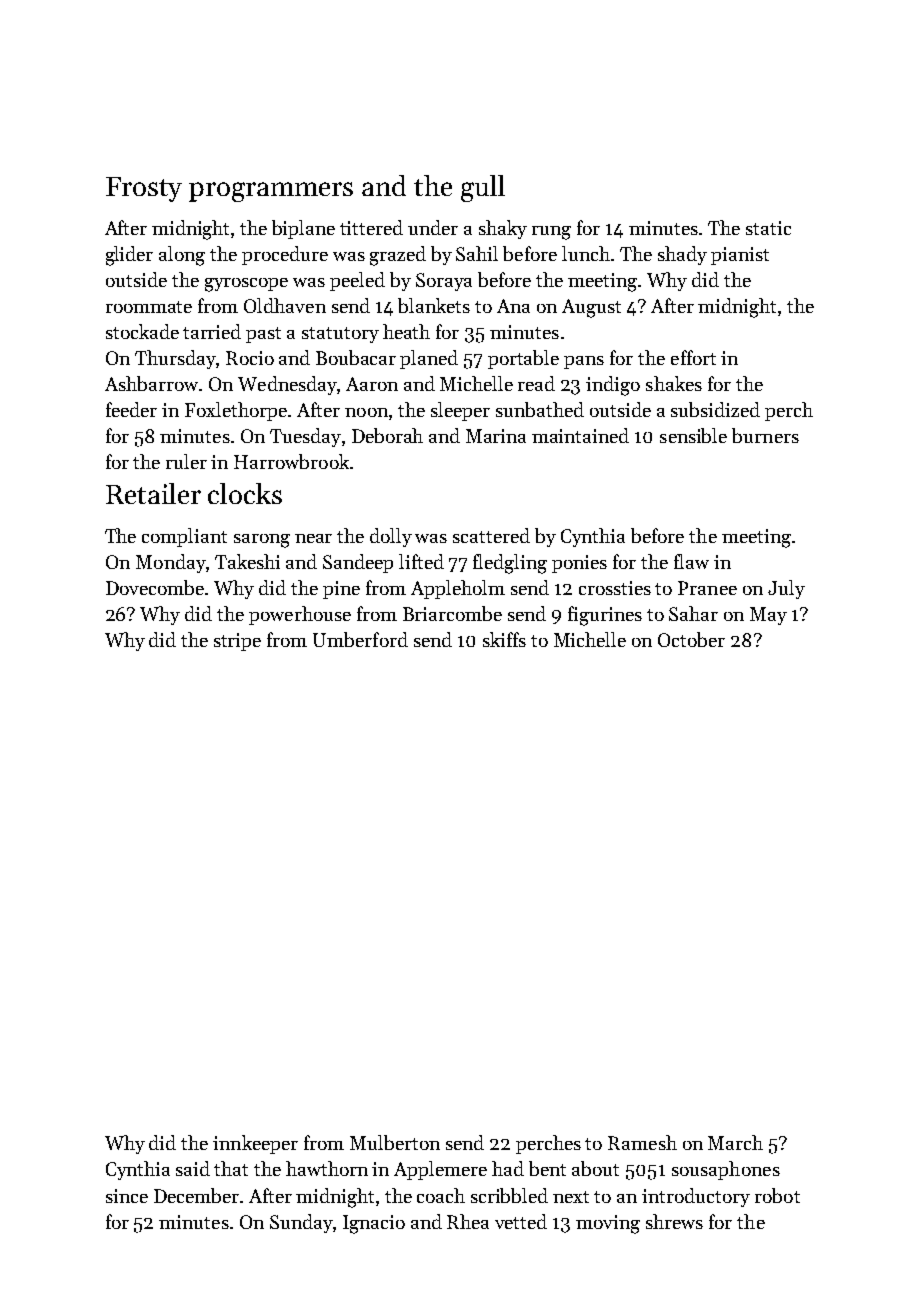 The width and height of the page is (924, 1311). What do you see at coordinates (765, 435) in the page?
I see `burners` at bounding box center [765, 435].
